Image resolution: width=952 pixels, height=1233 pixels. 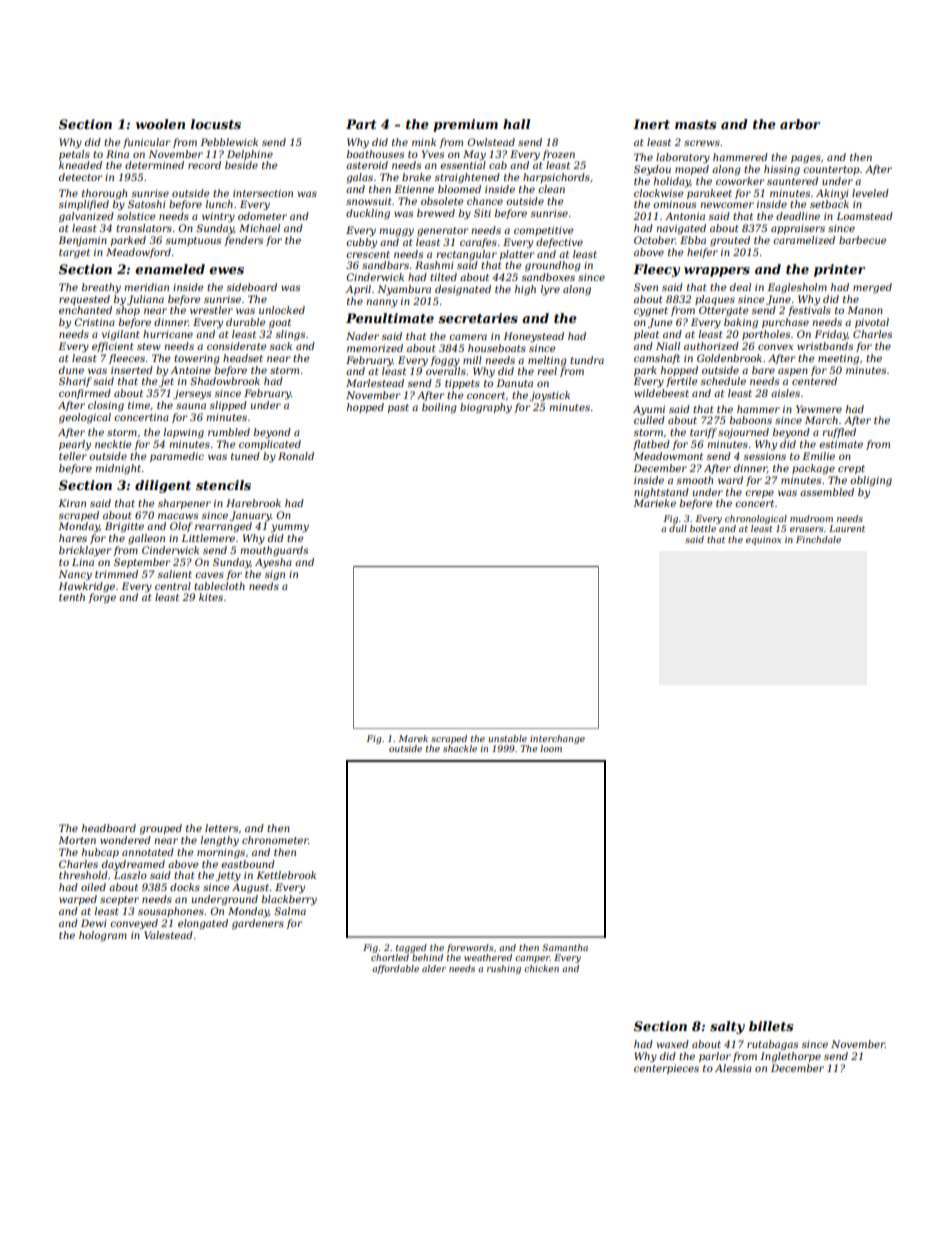 I want to click on Laurent, so click(x=847, y=528).
